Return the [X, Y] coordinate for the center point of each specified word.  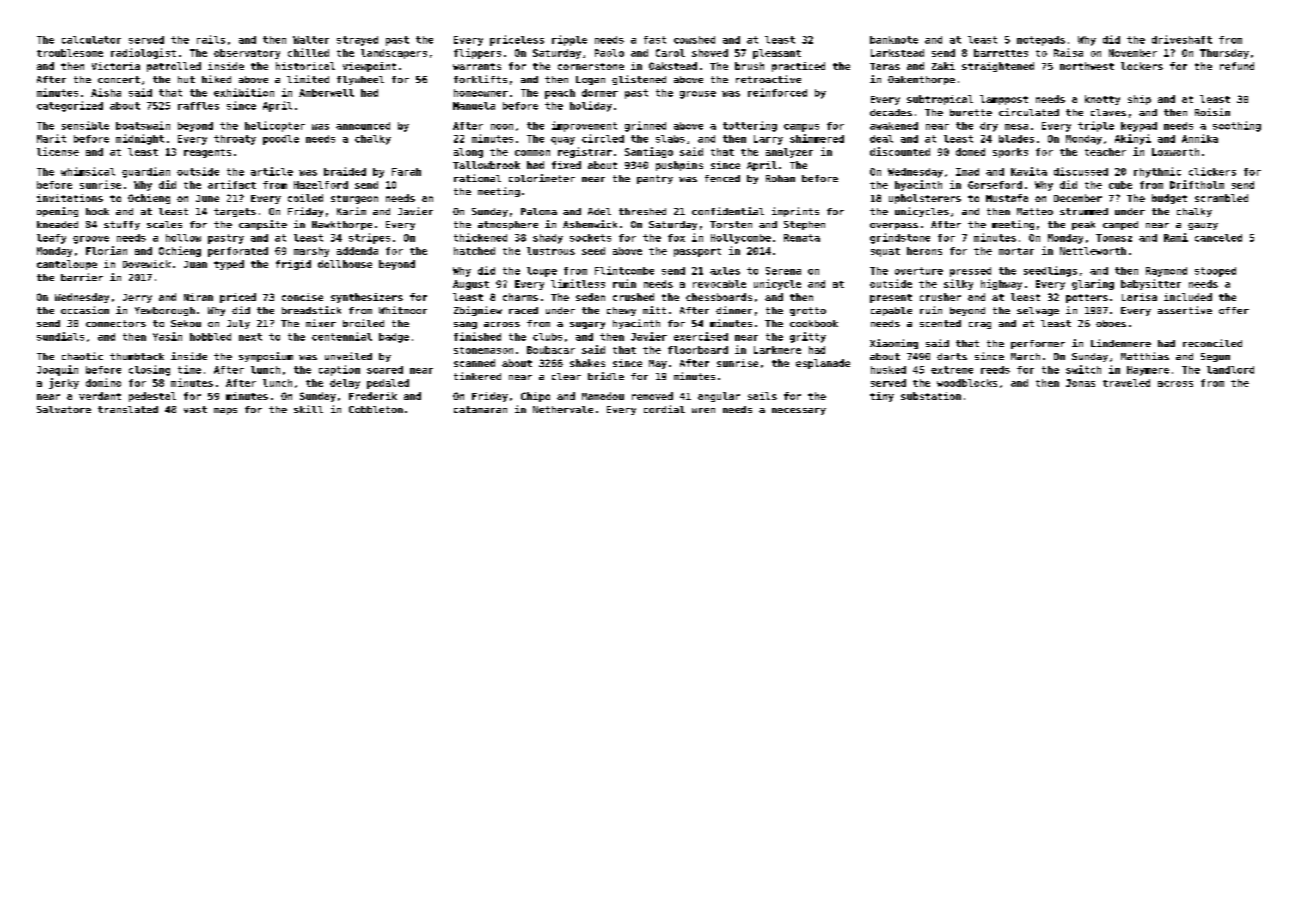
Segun [1215, 357]
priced [238, 298]
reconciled [1212, 343]
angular [719, 397]
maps [225, 411]
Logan [590, 80]
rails [211, 39]
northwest [1087, 66]
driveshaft [1182, 39]
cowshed [694, 40]
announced [363, 126]
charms [520, 297]
